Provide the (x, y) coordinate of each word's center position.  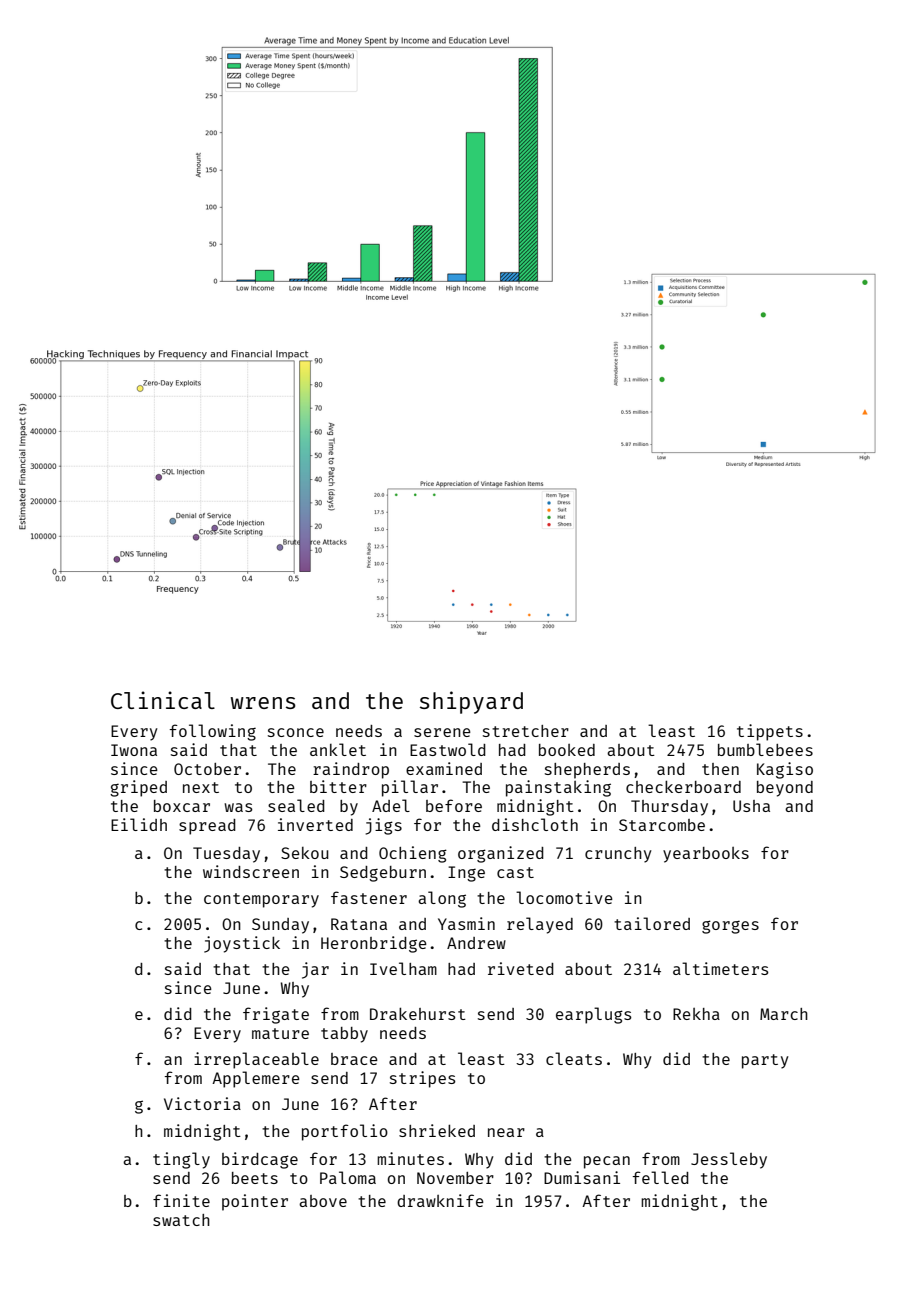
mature (280, 1033)
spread (207, 827)
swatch (181, 1220)
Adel (391, 805)
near (506, 1132)
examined (444, 768)
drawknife (440, 1200)
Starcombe (662, 825)
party (765, 1061)
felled (661, 1177)
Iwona (134, 750)
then (720, 769)
